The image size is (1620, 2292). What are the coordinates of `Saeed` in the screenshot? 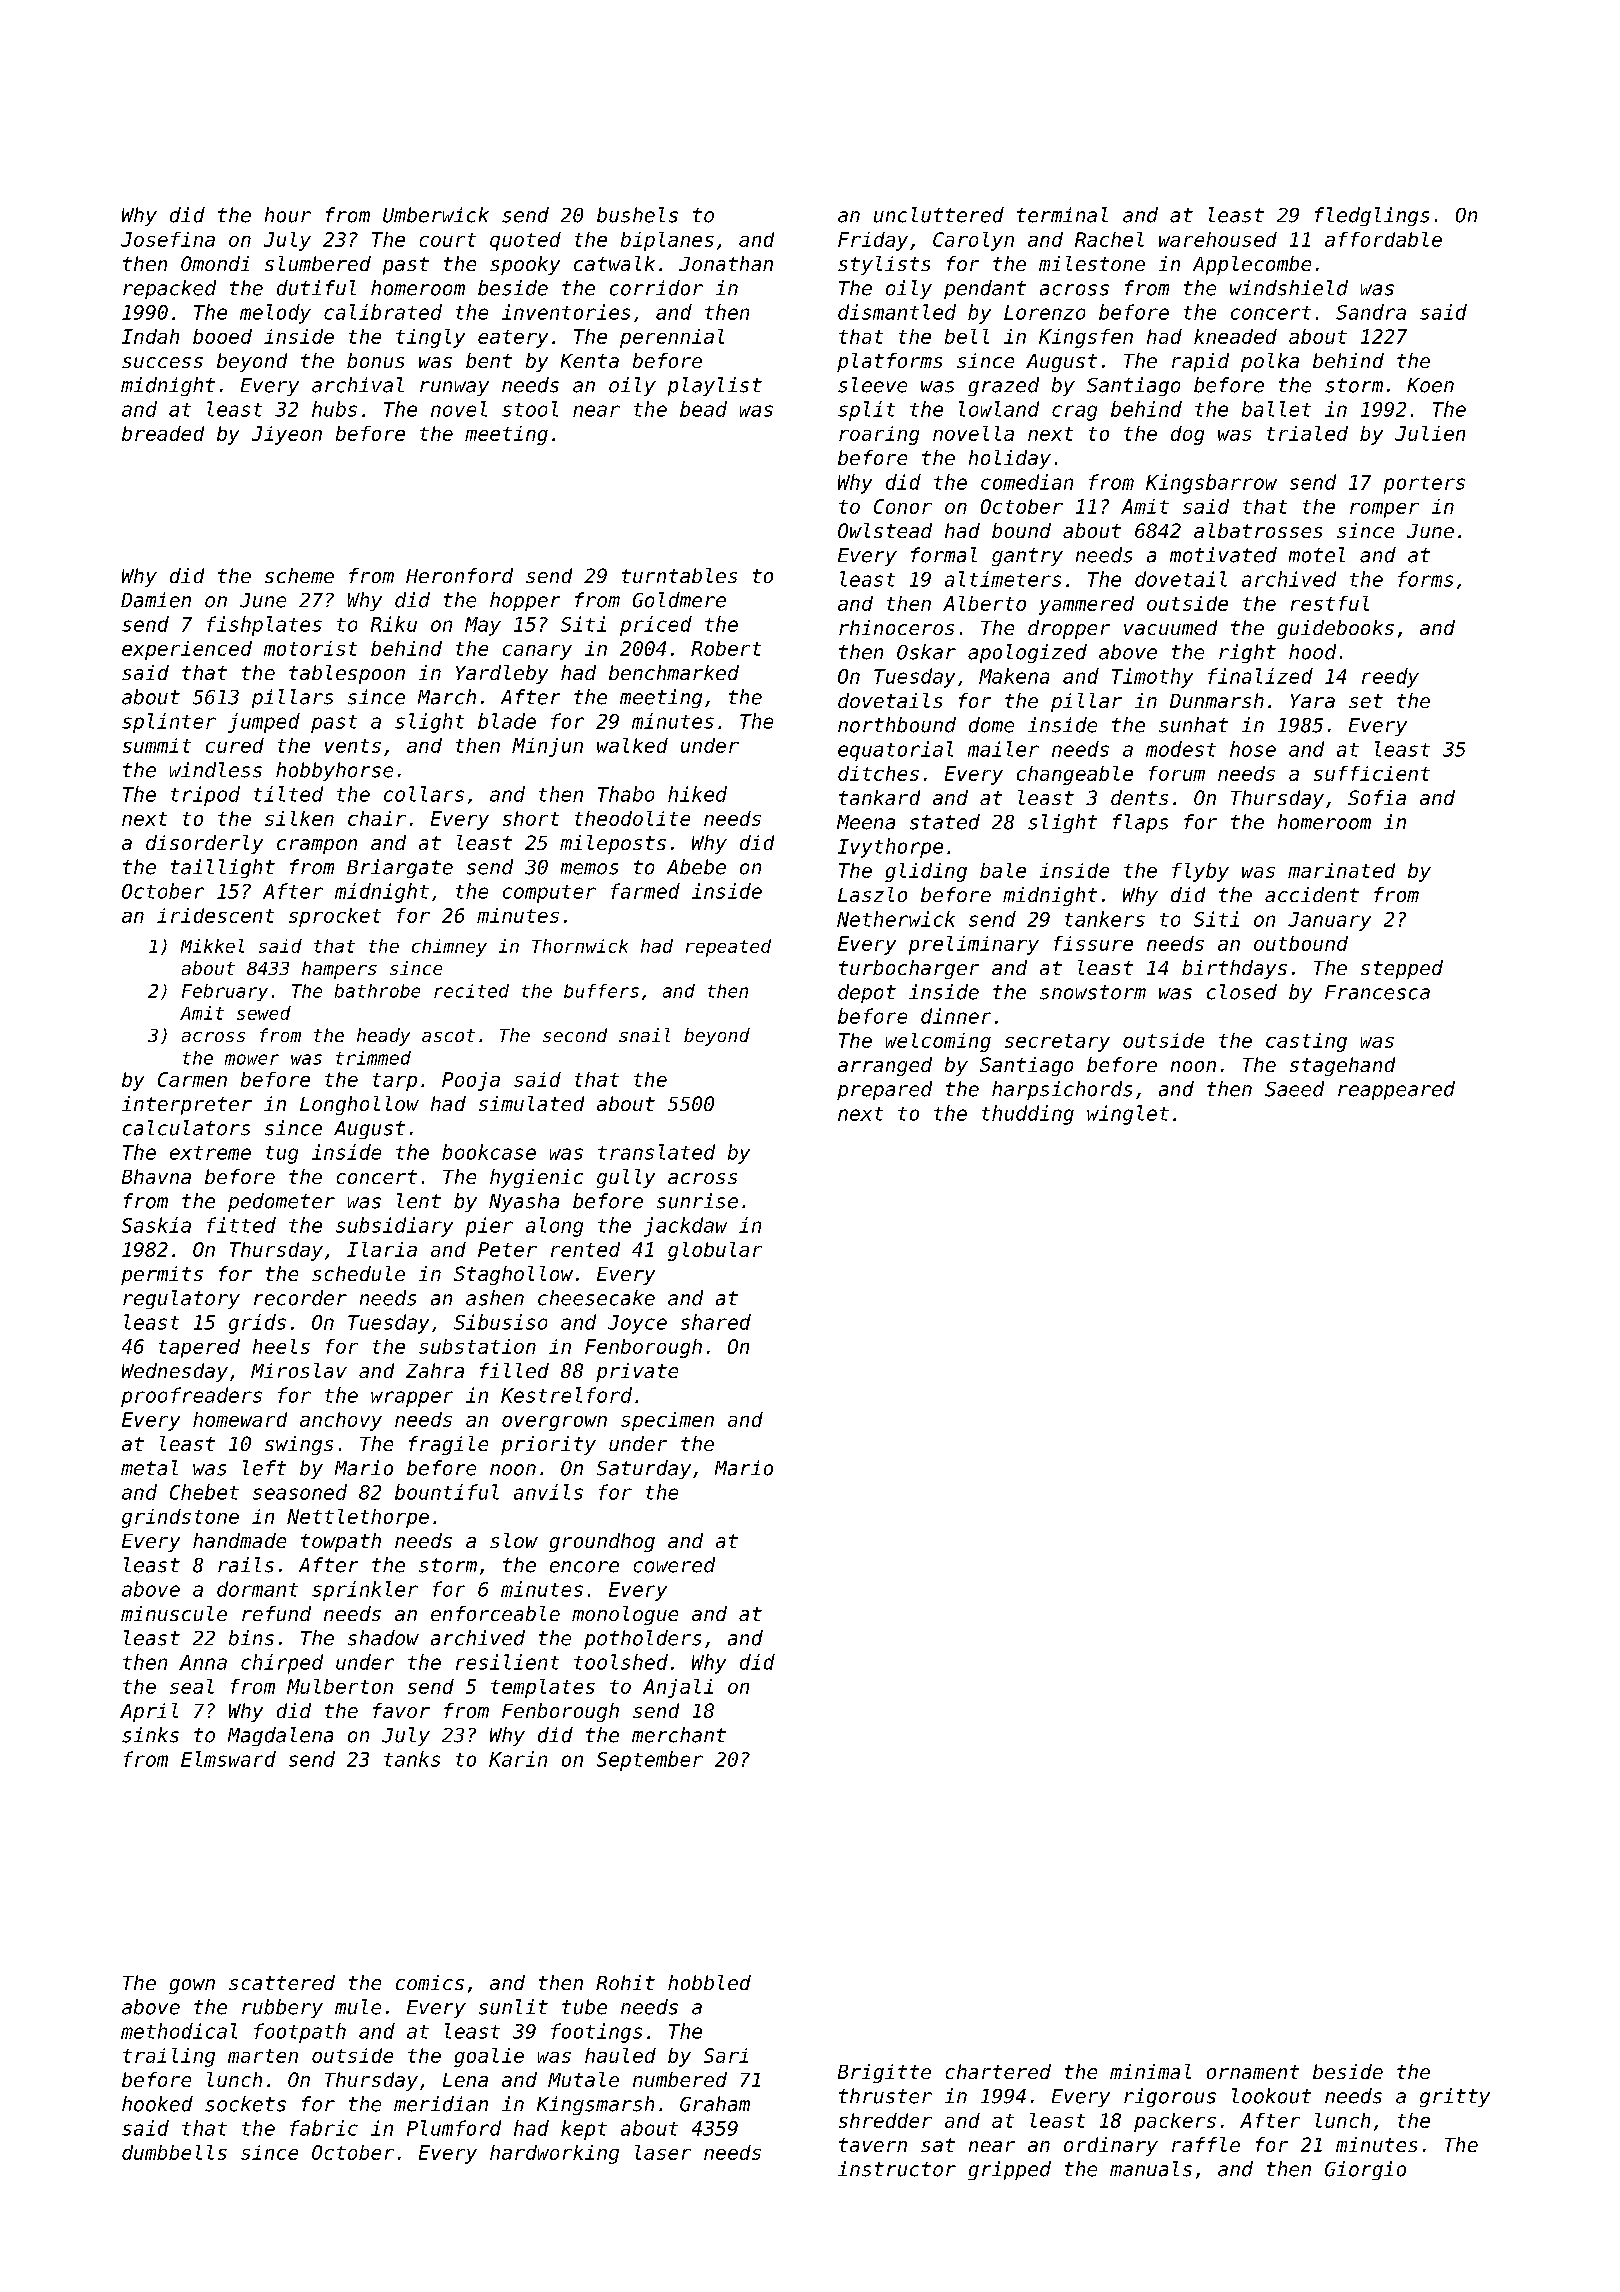 It's located at (1294, 1089).
